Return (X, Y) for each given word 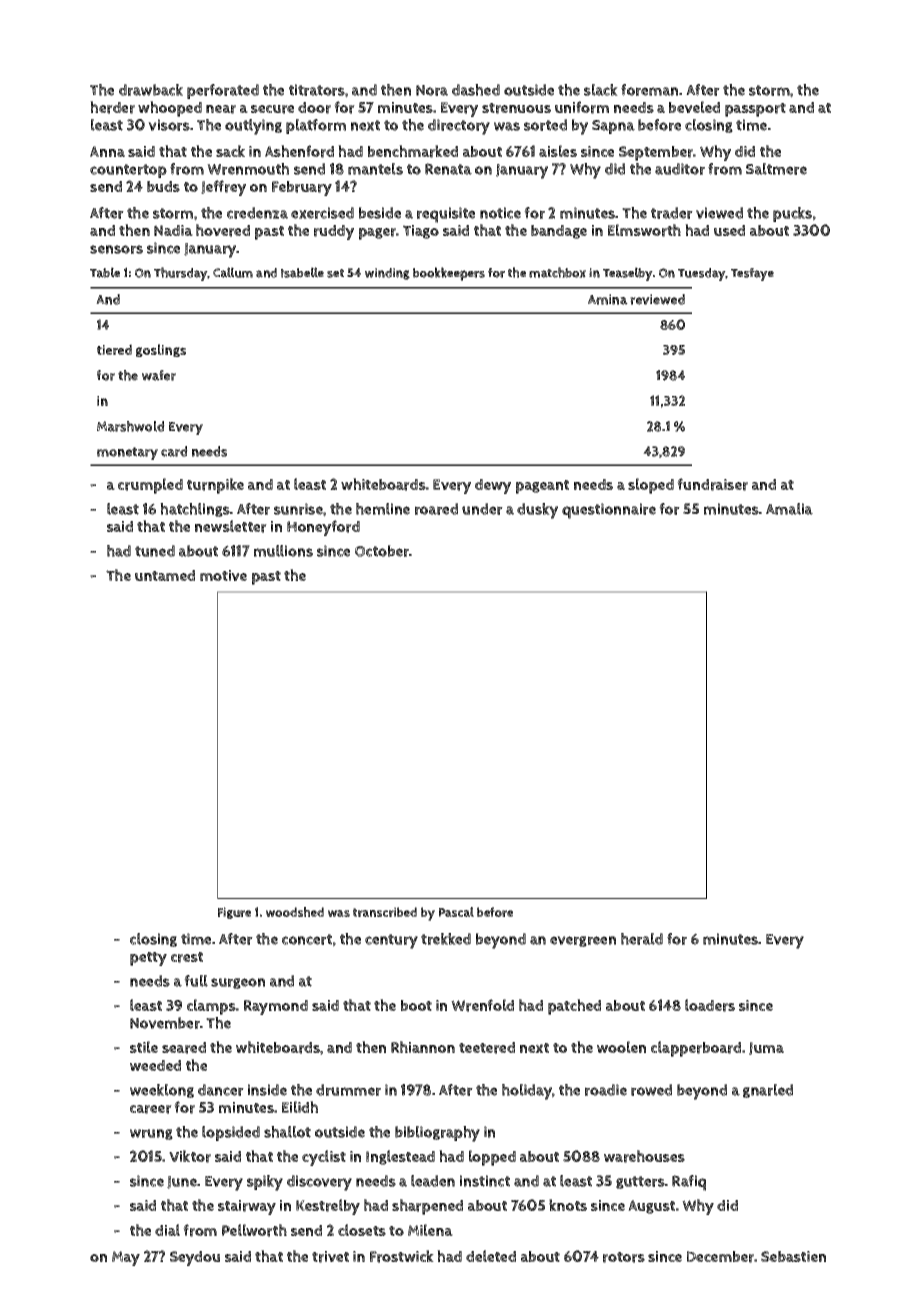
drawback (151, 90)
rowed (651, 1090)
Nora (432, 90)
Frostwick (402, 1256)
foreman (649, 90)
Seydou (195, 1258)
